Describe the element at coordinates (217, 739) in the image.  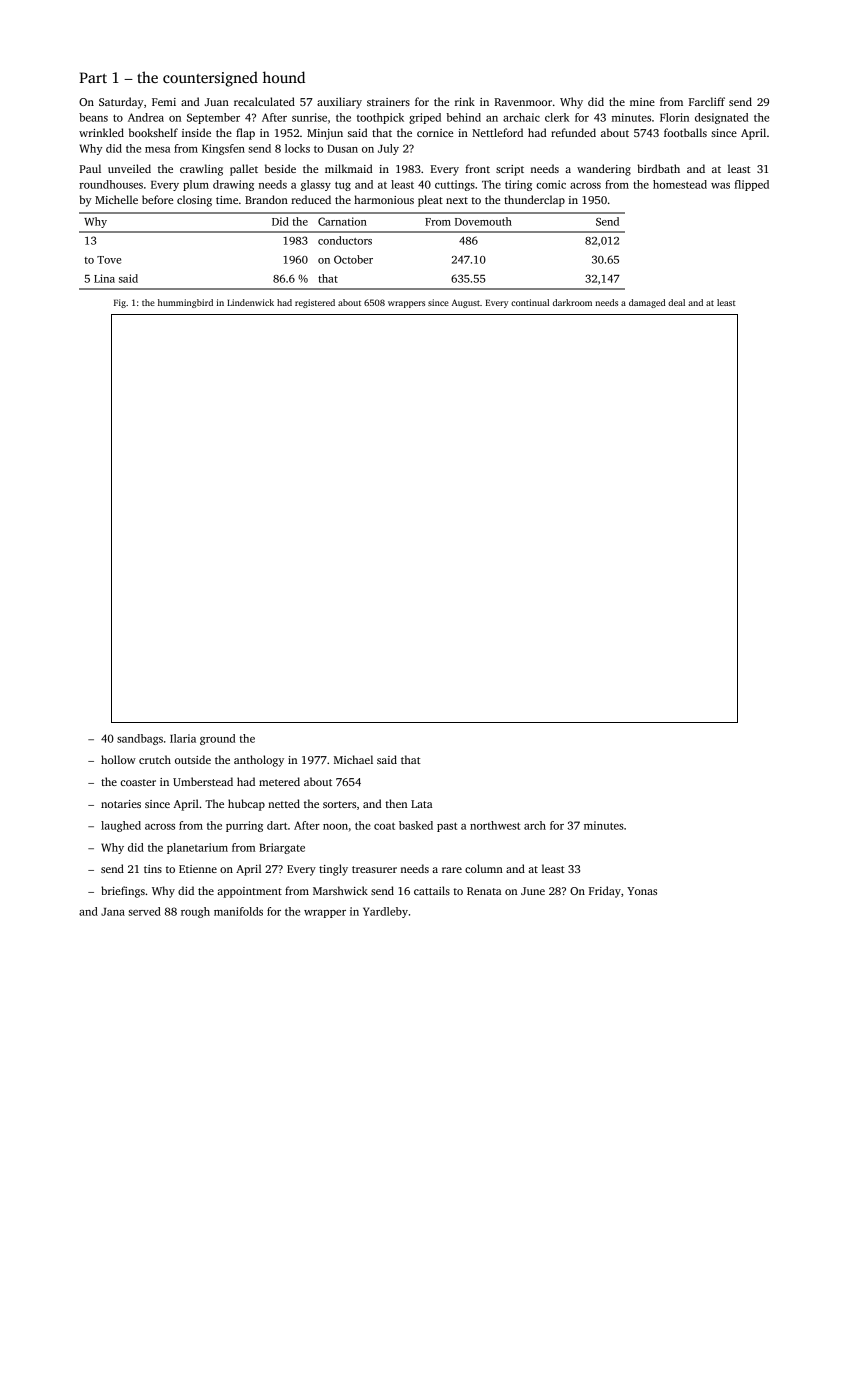
I see `ground` at that location.
